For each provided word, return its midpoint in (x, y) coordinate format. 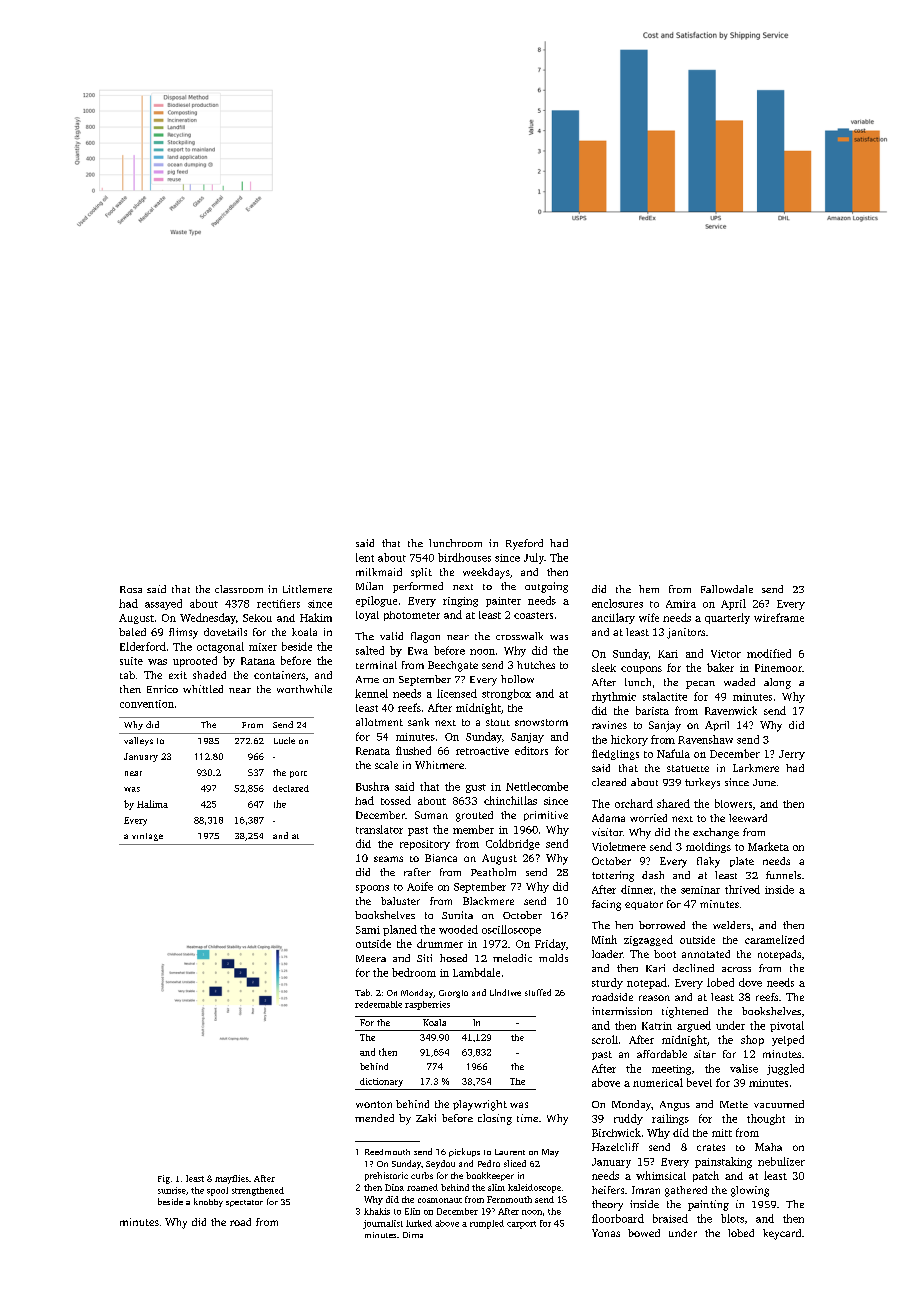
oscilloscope (511, 930)
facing (606, 905)
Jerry (792, 755)
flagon (425, 637)
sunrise (172, 1190)
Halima (152, 804)
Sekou (257, 618)
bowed (644, 1233)
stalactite (665, 696)
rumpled (487, 1224)
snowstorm (541, 722)
